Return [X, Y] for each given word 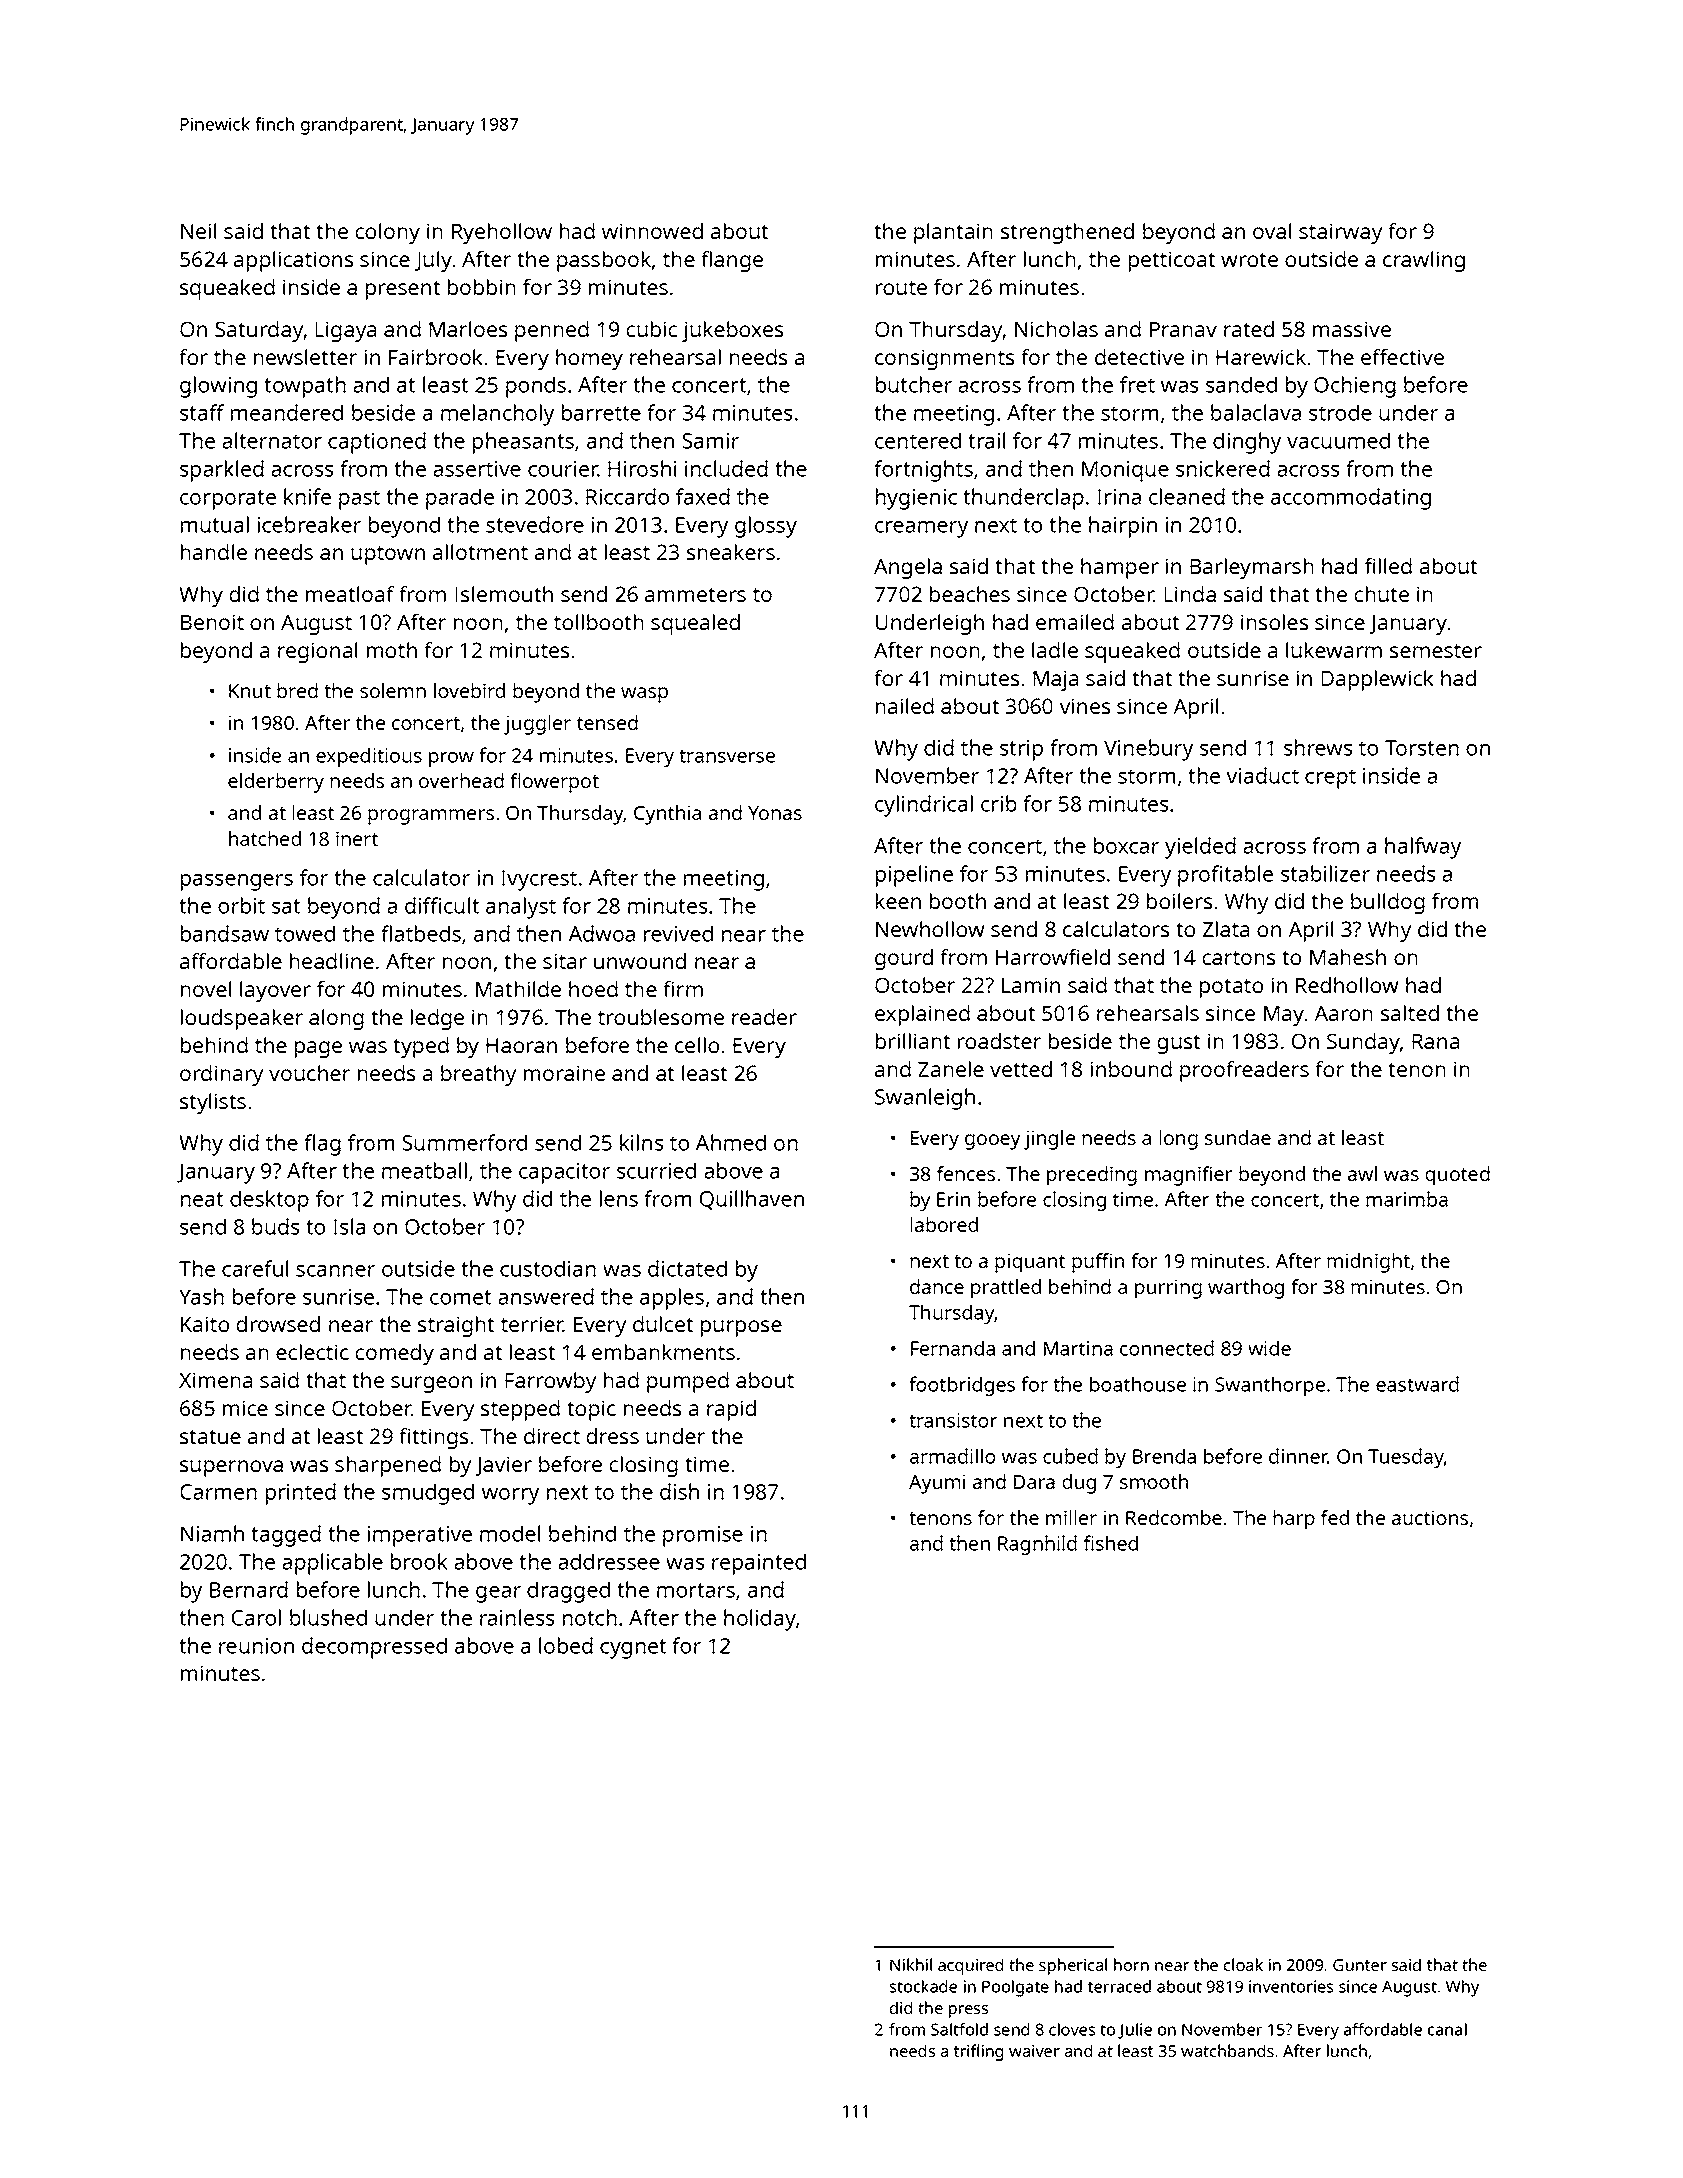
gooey [992, 1142]
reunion [256, 1646]
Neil [198, 231]
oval [1272, 231]
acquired [970, 1966]
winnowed [652, 231]
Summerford [464, 1142]
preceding [1092, 1176]
